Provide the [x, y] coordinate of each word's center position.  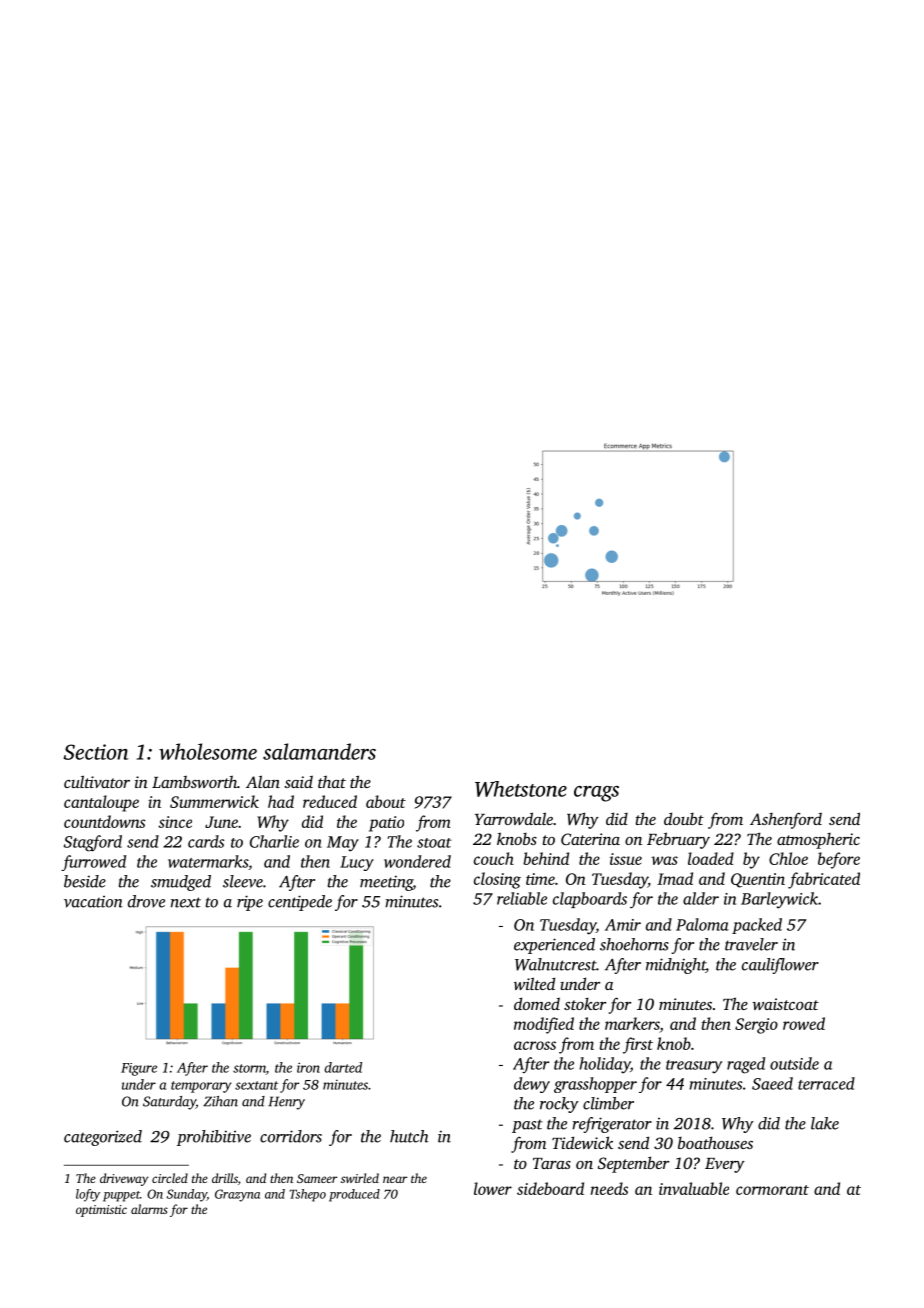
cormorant [772, 1190]
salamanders [319, 751]
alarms [149, 1209]
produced [354, 1195]
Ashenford [786, 820]
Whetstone [521, 789]
